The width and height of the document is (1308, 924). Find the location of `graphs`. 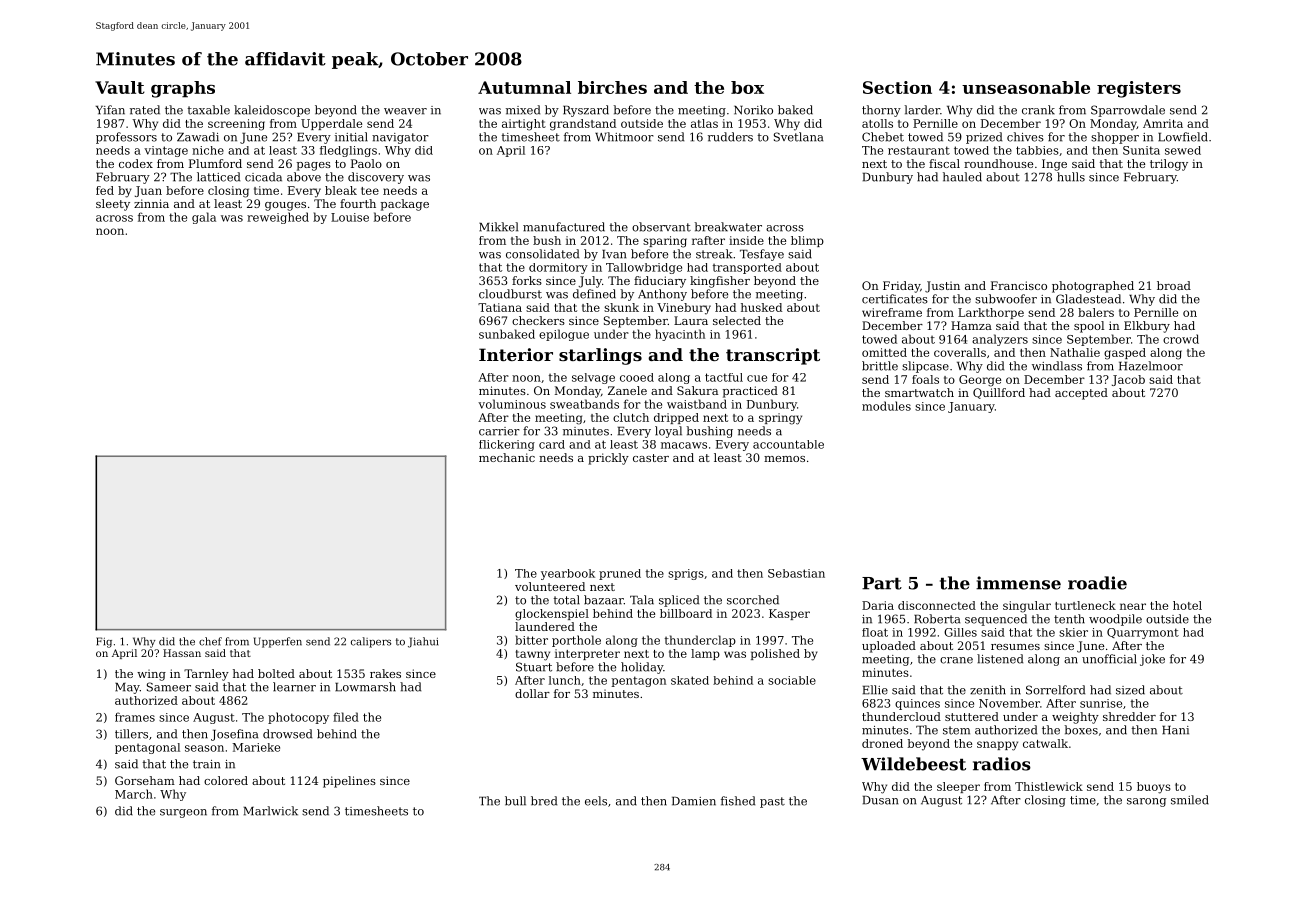

graphs is located at coordinates (183, 89).
